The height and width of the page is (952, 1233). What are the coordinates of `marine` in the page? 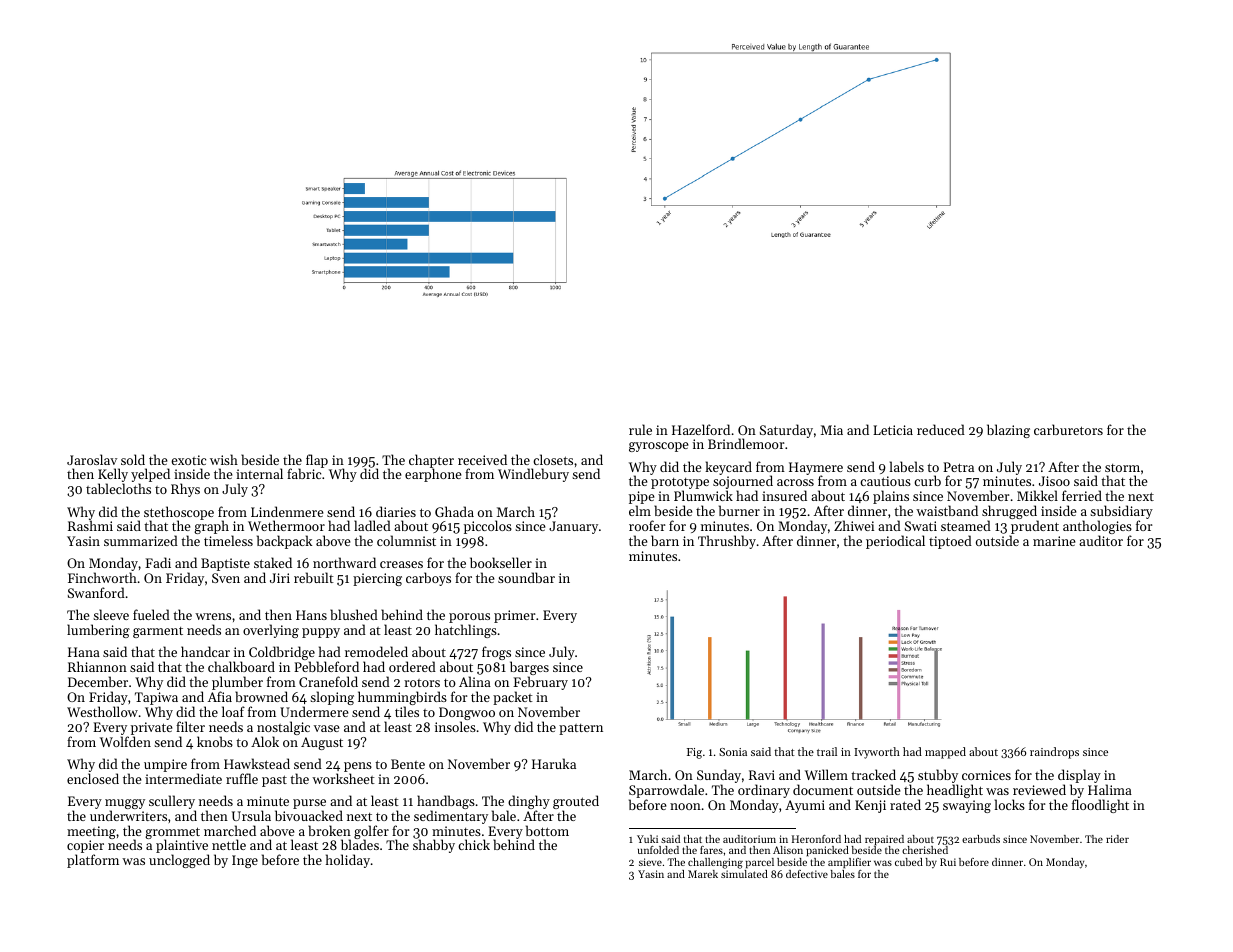 It's located at (1054, 541).
